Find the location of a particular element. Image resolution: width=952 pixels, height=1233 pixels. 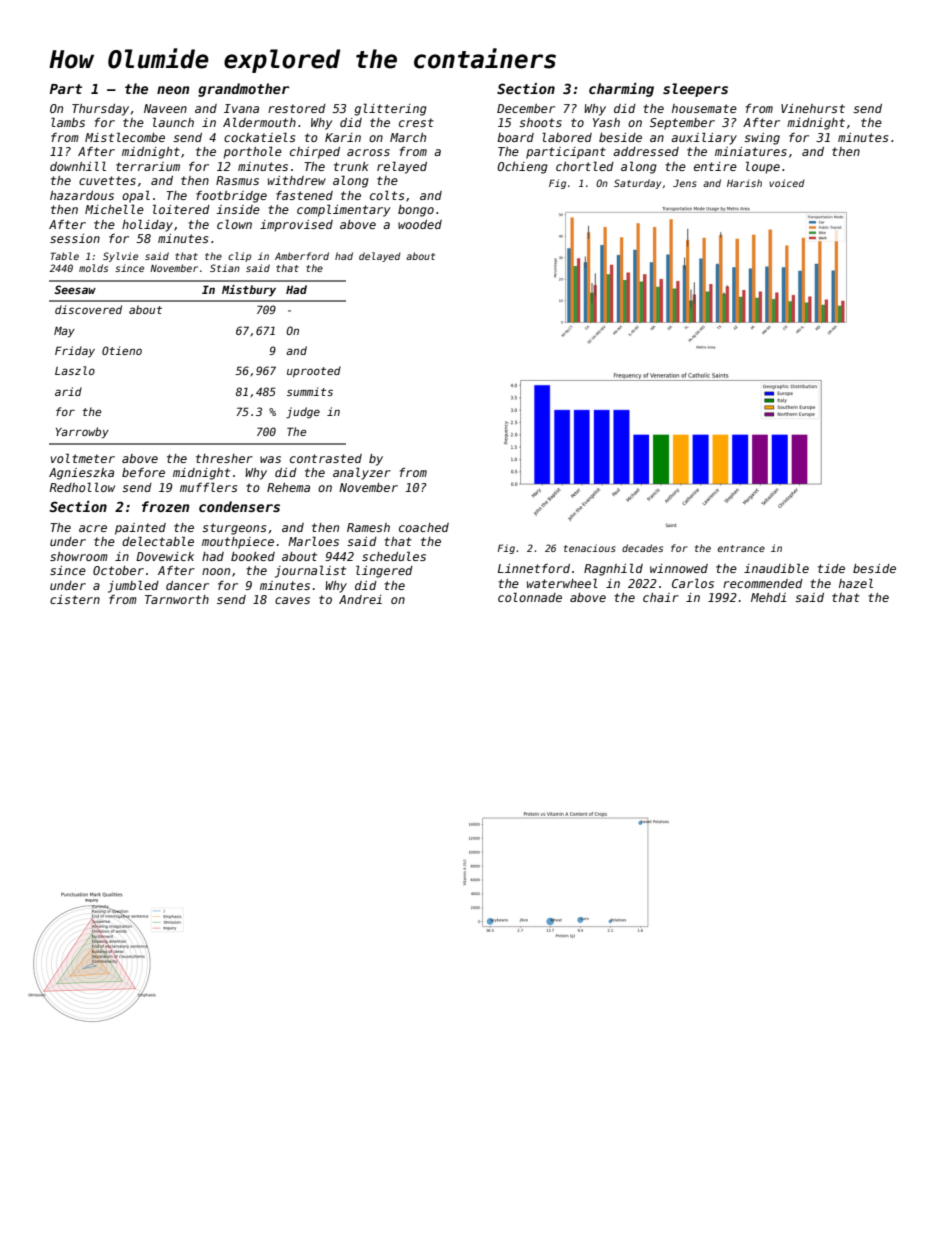

uprooted is located at coordinates (314, 371).
